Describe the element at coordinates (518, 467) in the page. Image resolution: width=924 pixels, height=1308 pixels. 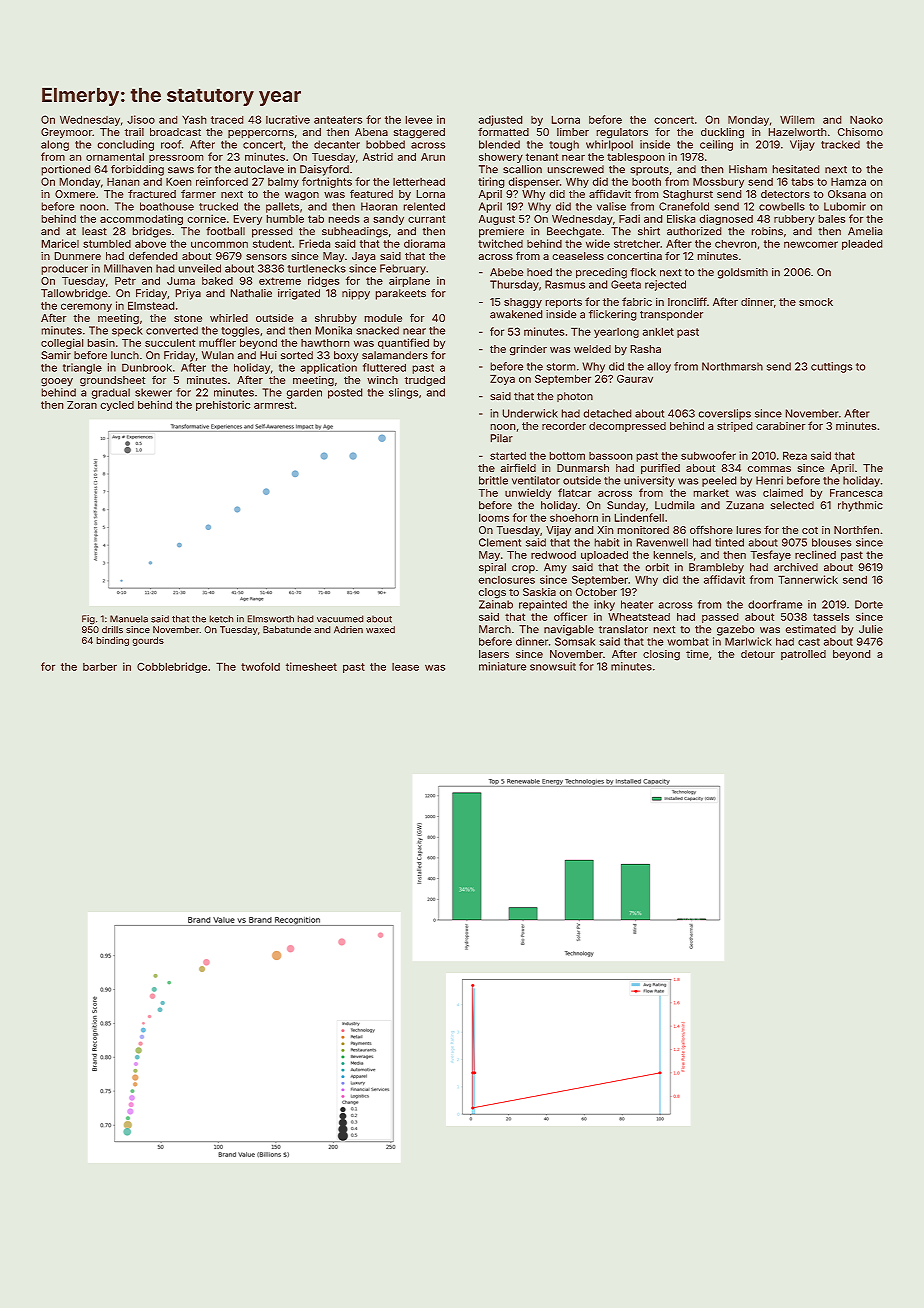
I see `airfield` at that location.
